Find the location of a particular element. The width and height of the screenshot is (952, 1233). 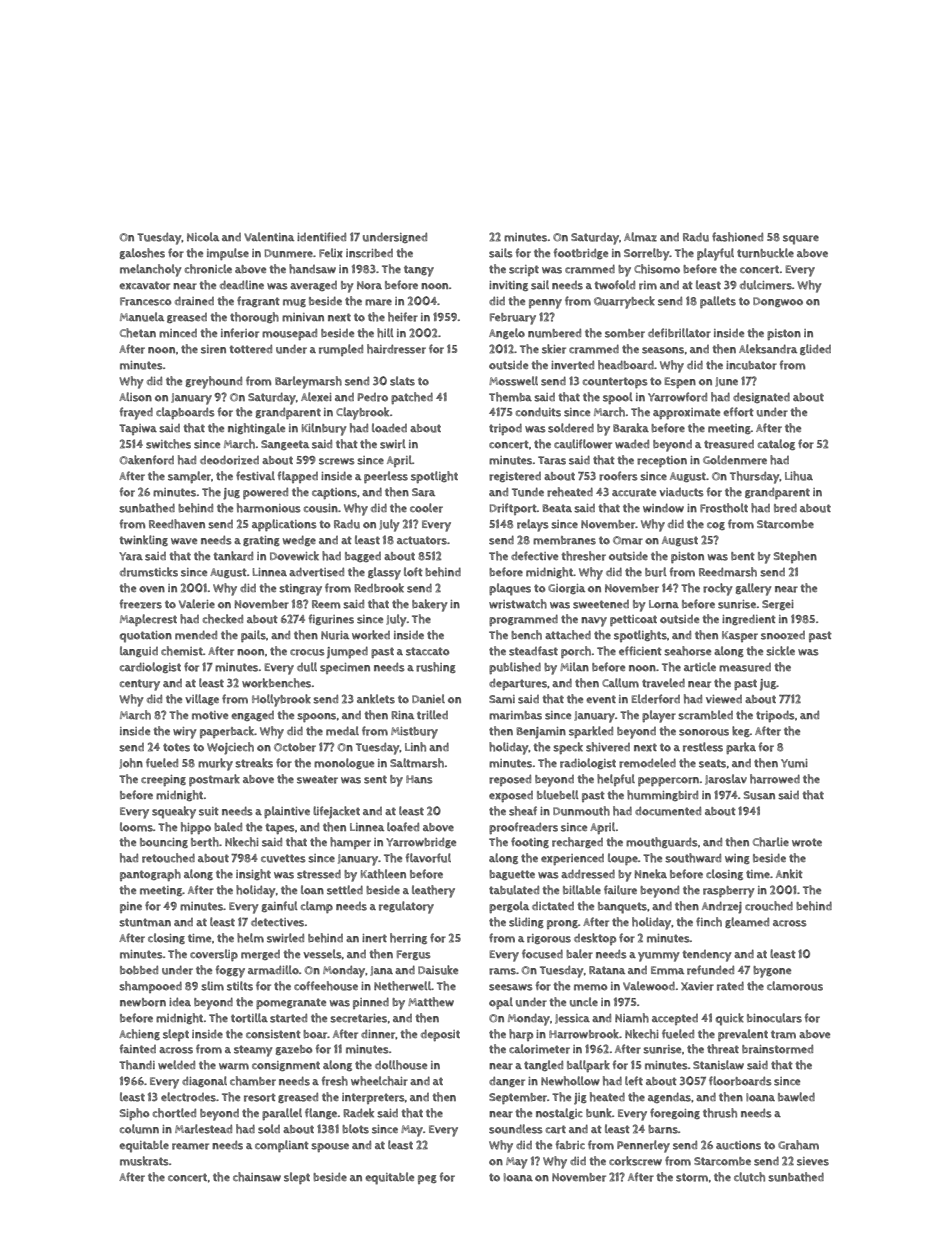

Hans is located at coordinates (419, 779).
